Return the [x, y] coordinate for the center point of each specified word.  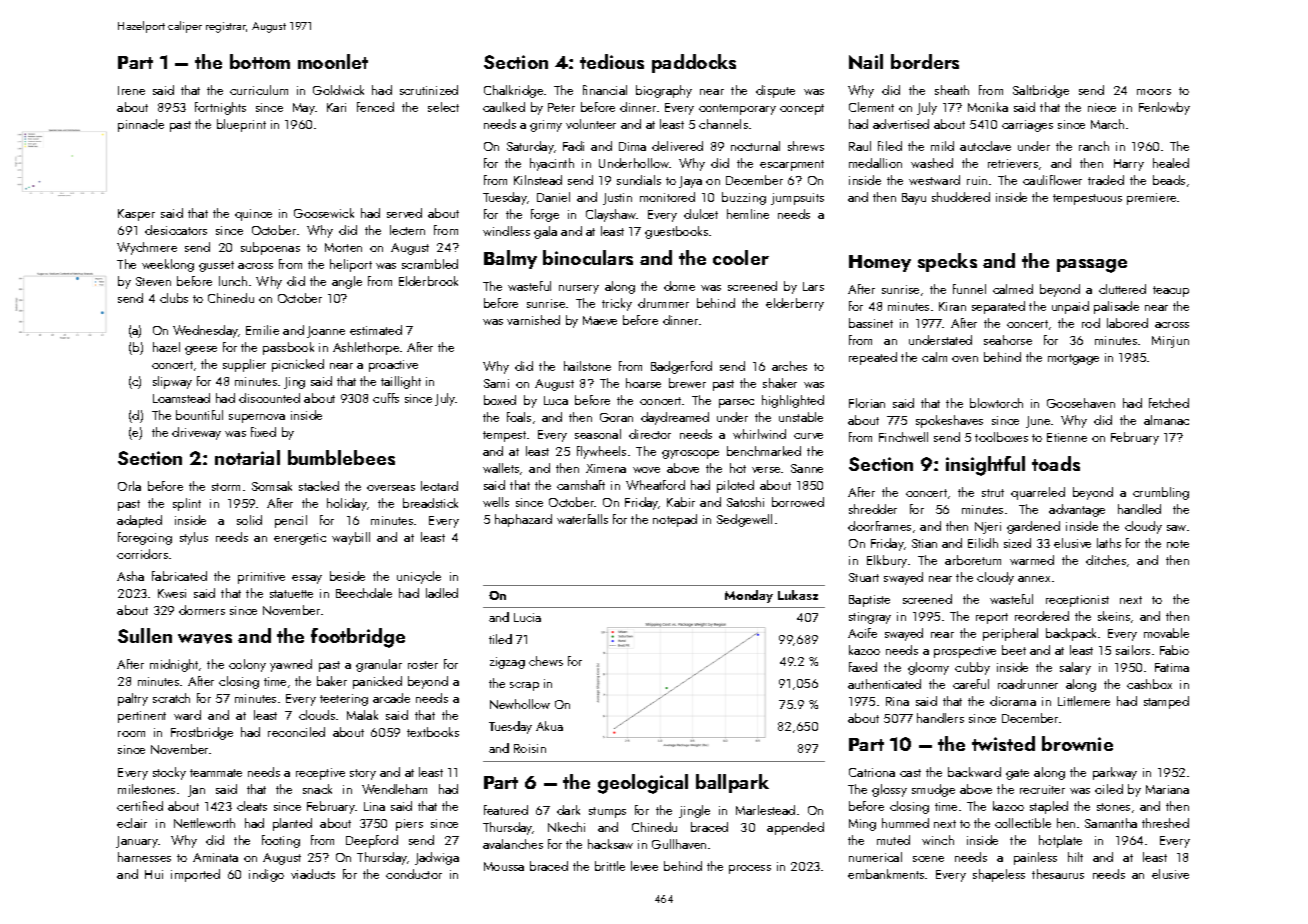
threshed [1165, 823]
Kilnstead [538, 180]
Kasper [136, 215]
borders [925, 61]
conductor [414, 874]
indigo [266, 875]
